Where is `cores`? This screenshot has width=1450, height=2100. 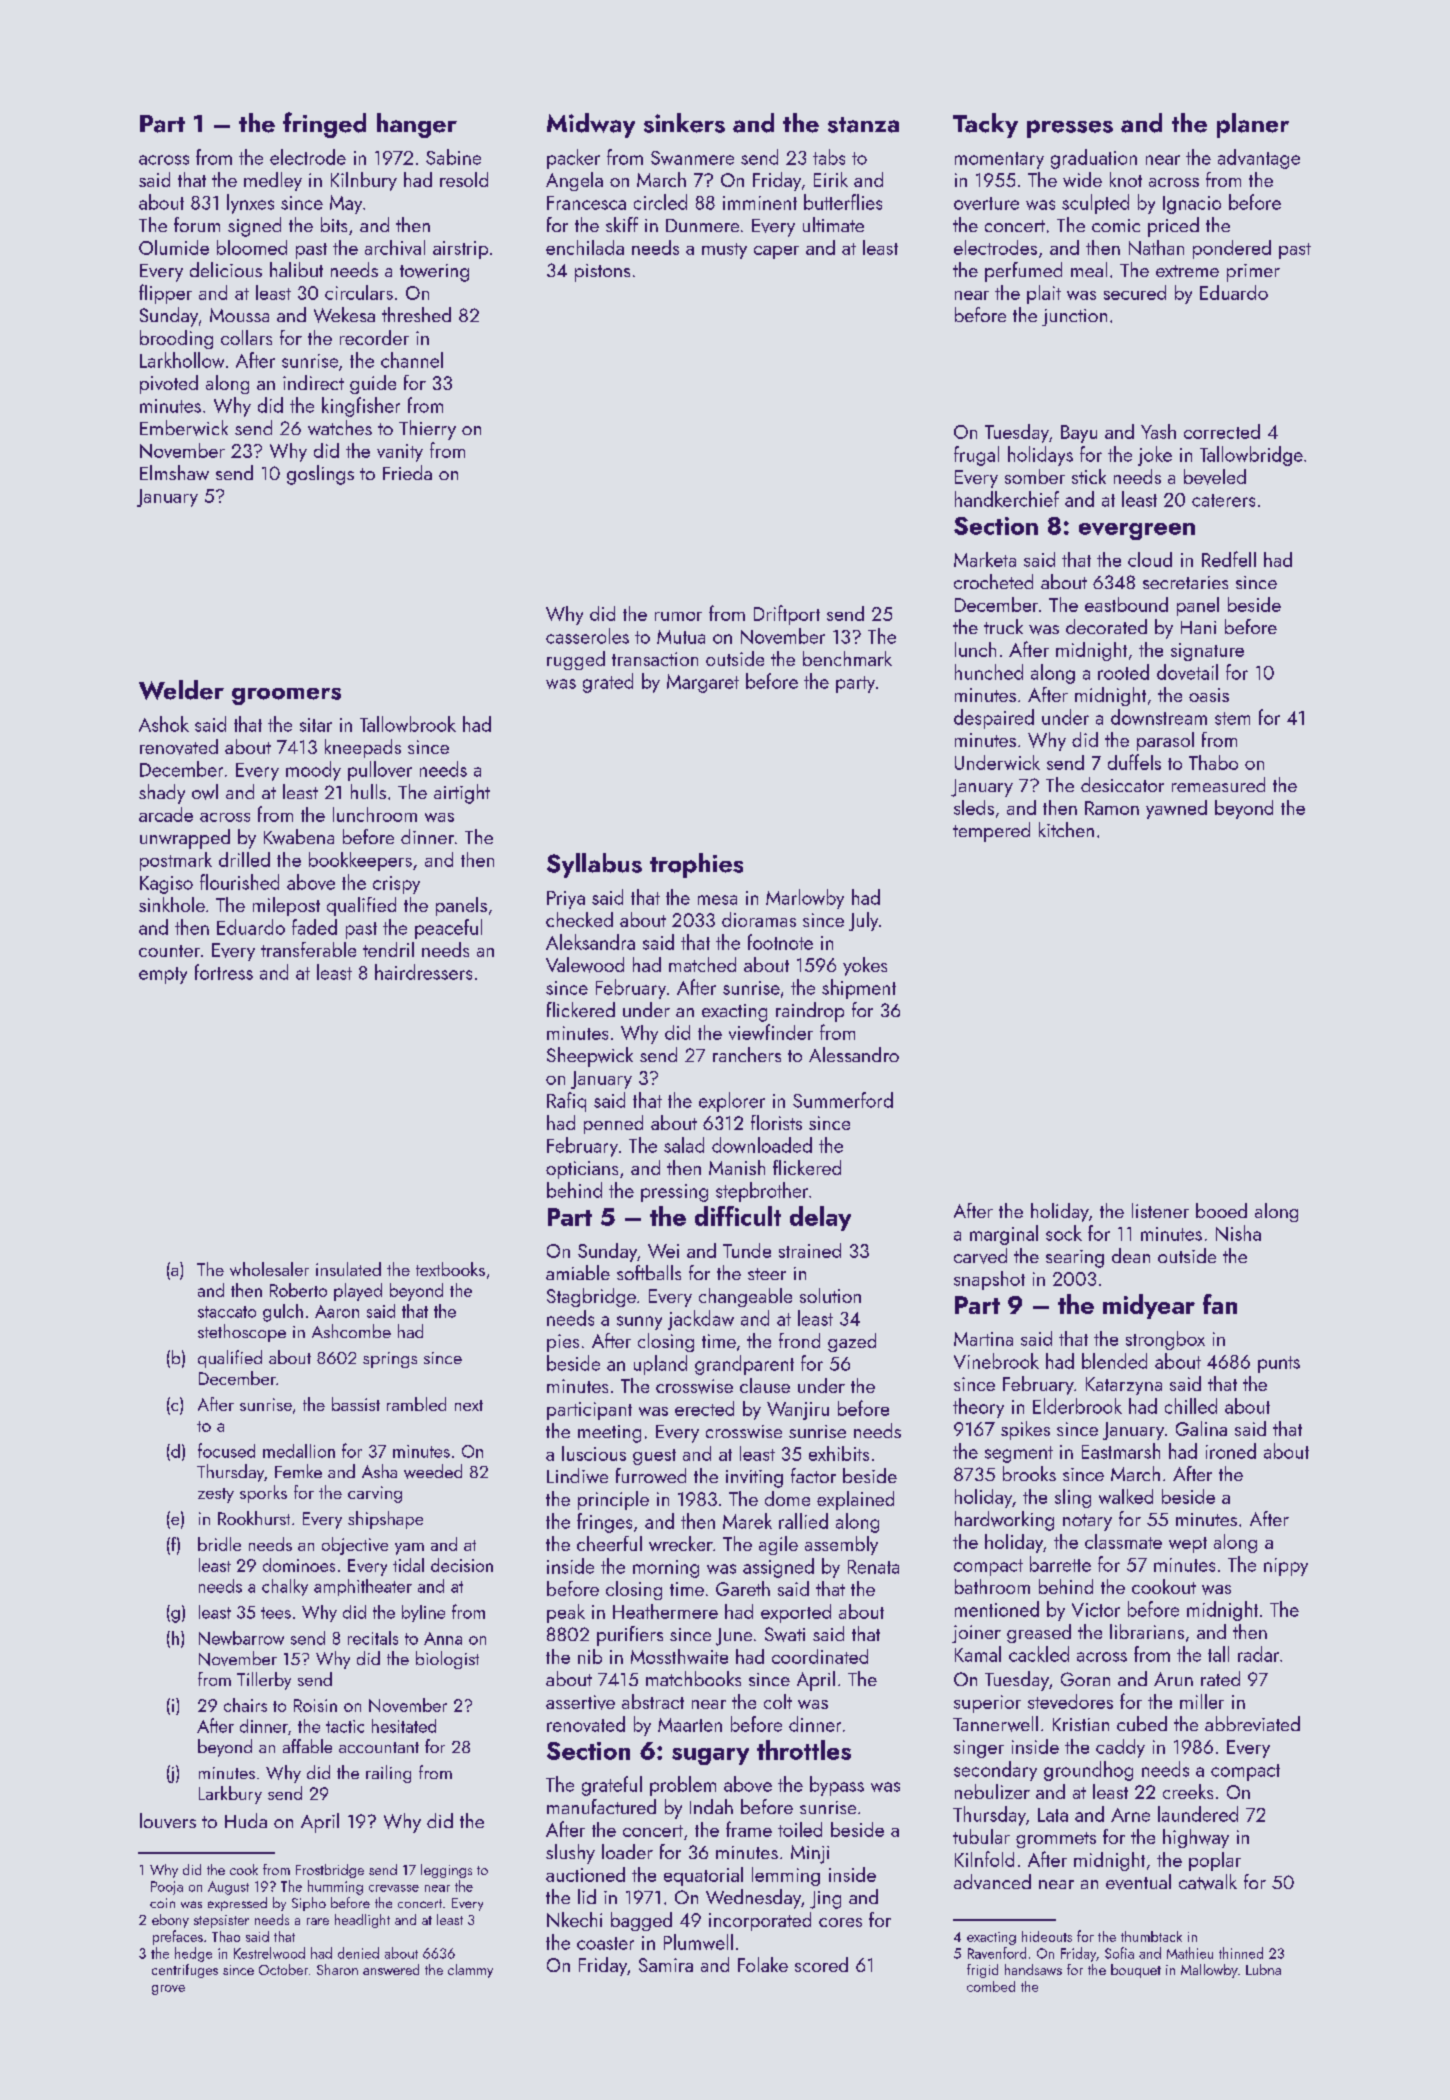 cores is located at coordinates (840, 1922).
